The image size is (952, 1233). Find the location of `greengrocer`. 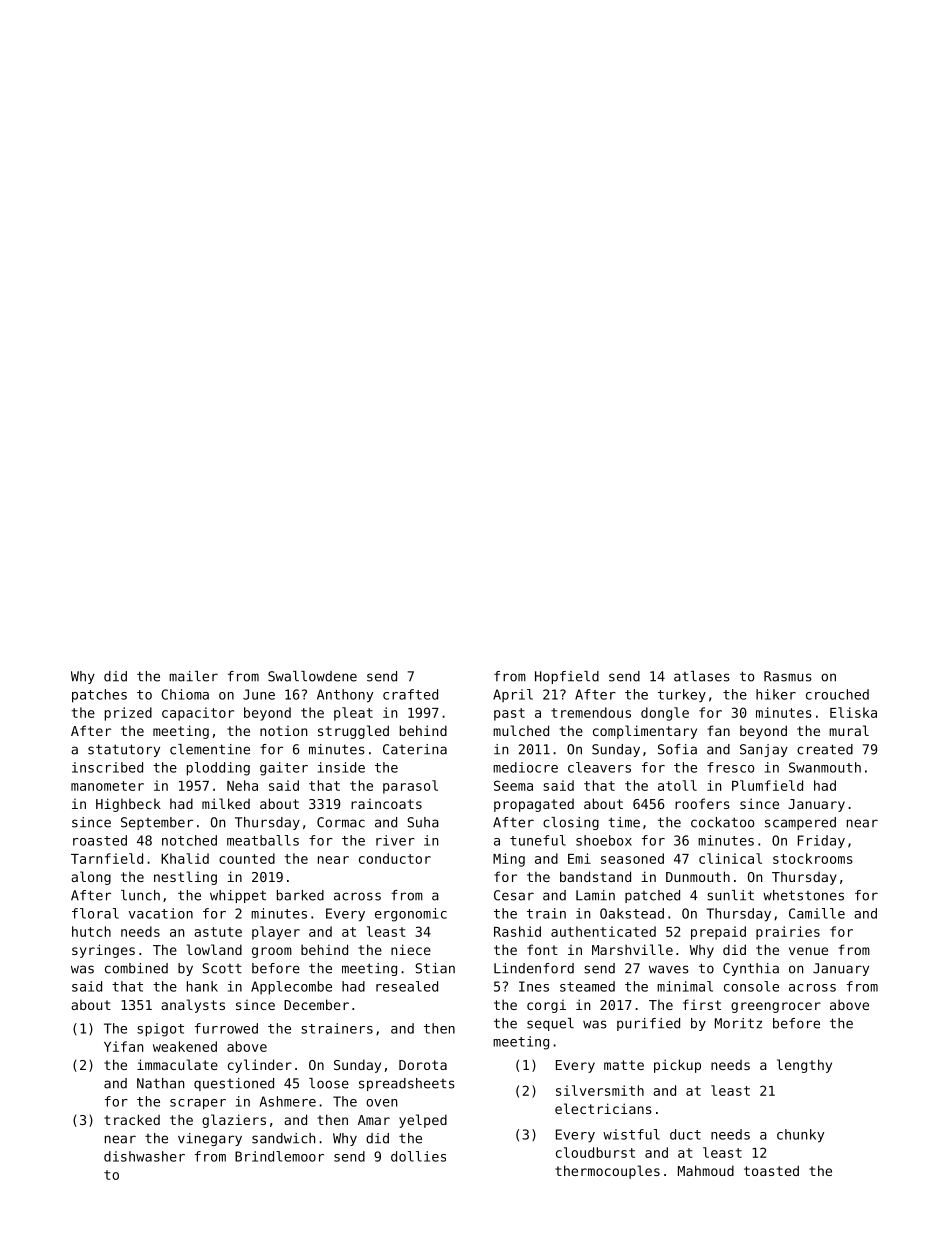

greengrocer is located at coordinates (776, 1007).
